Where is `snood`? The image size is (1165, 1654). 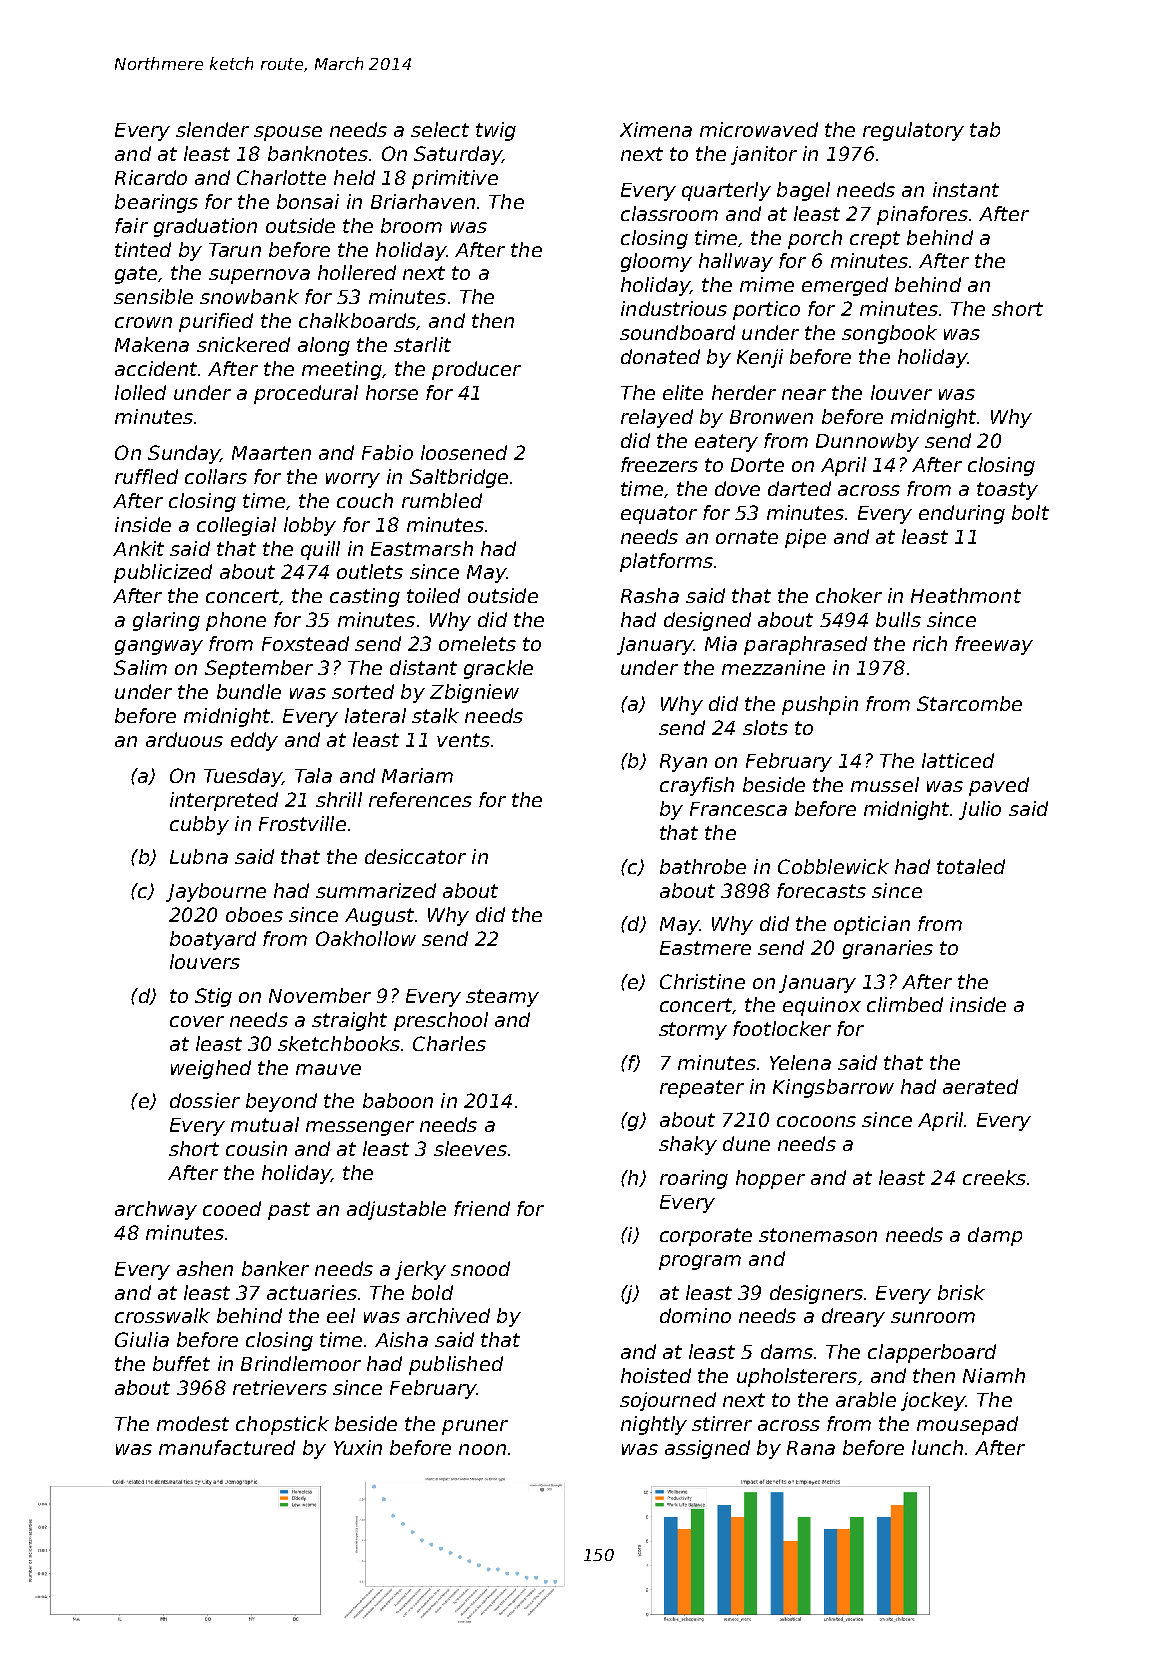
snood is located at coordinates (480, 1268).
